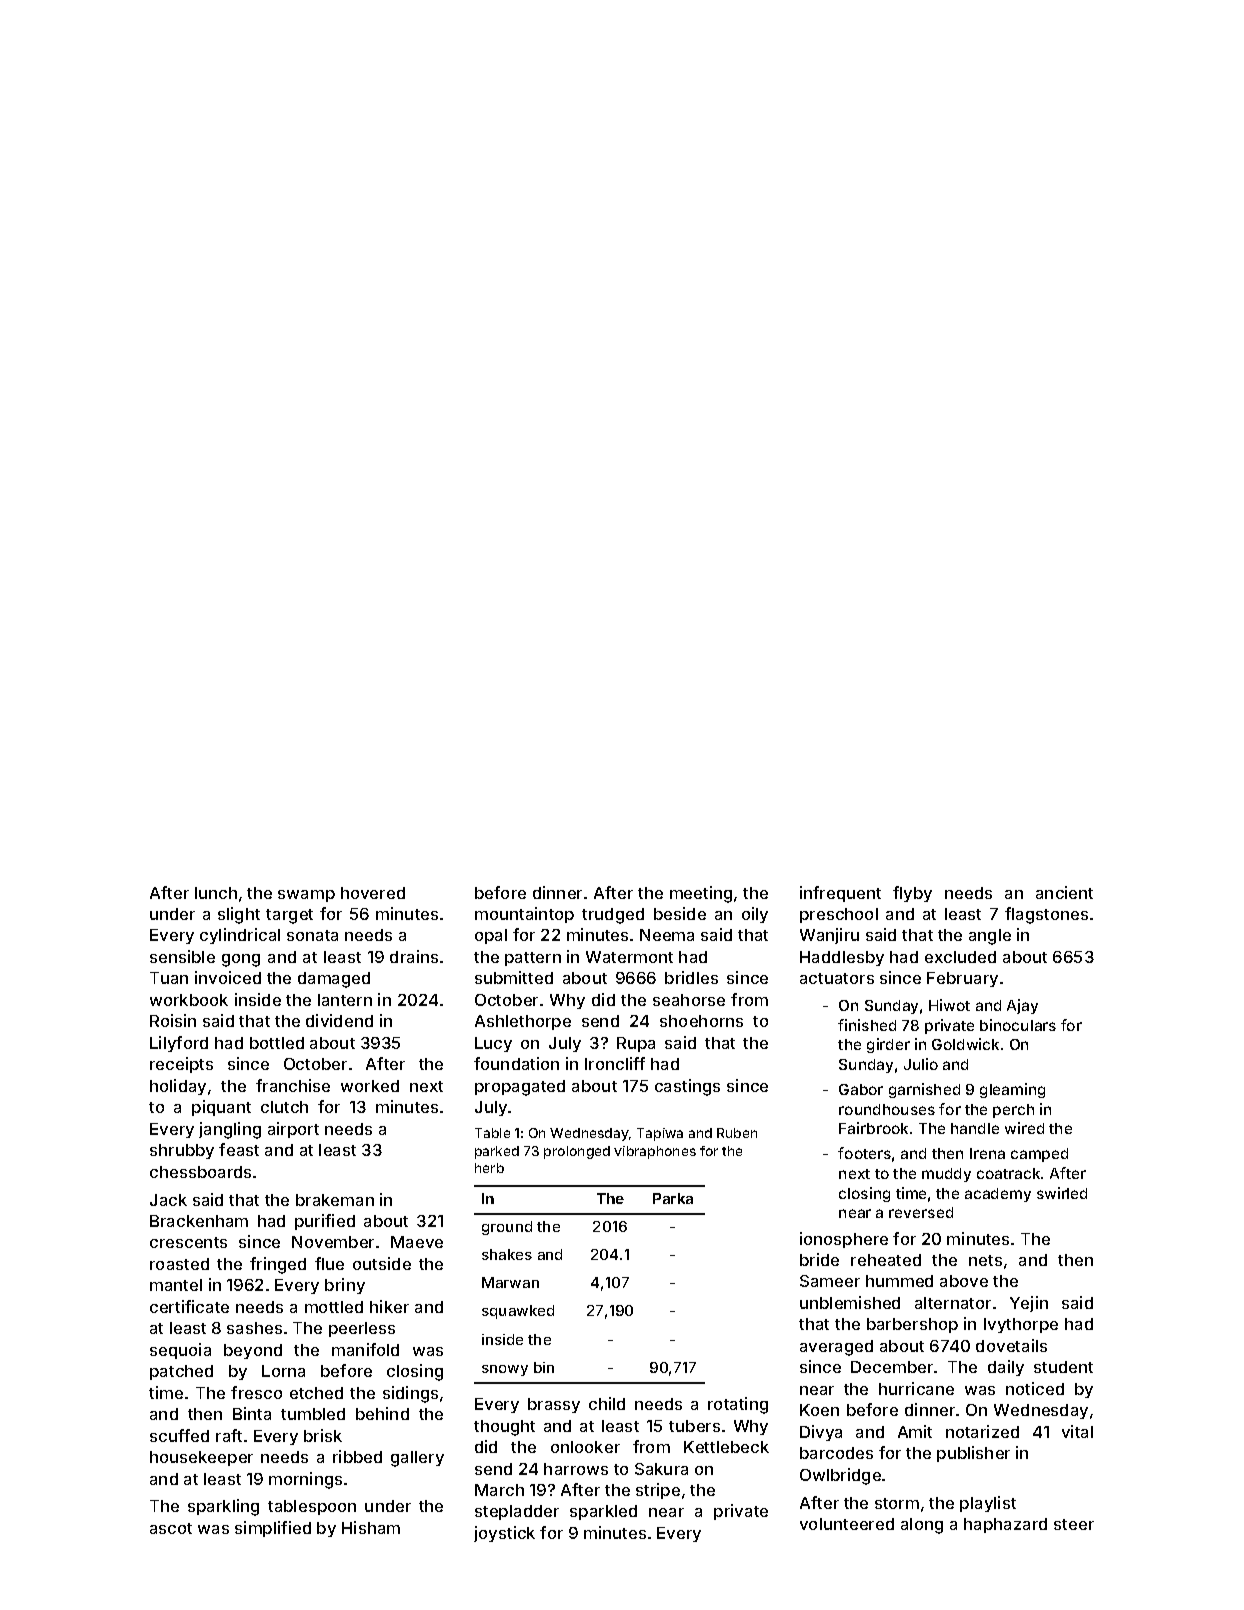 This document has width=1244, height=1610. What do you see at coordinates (520, 1088) in the document?
I see `propagated` at bounding box center [520, 1088].
